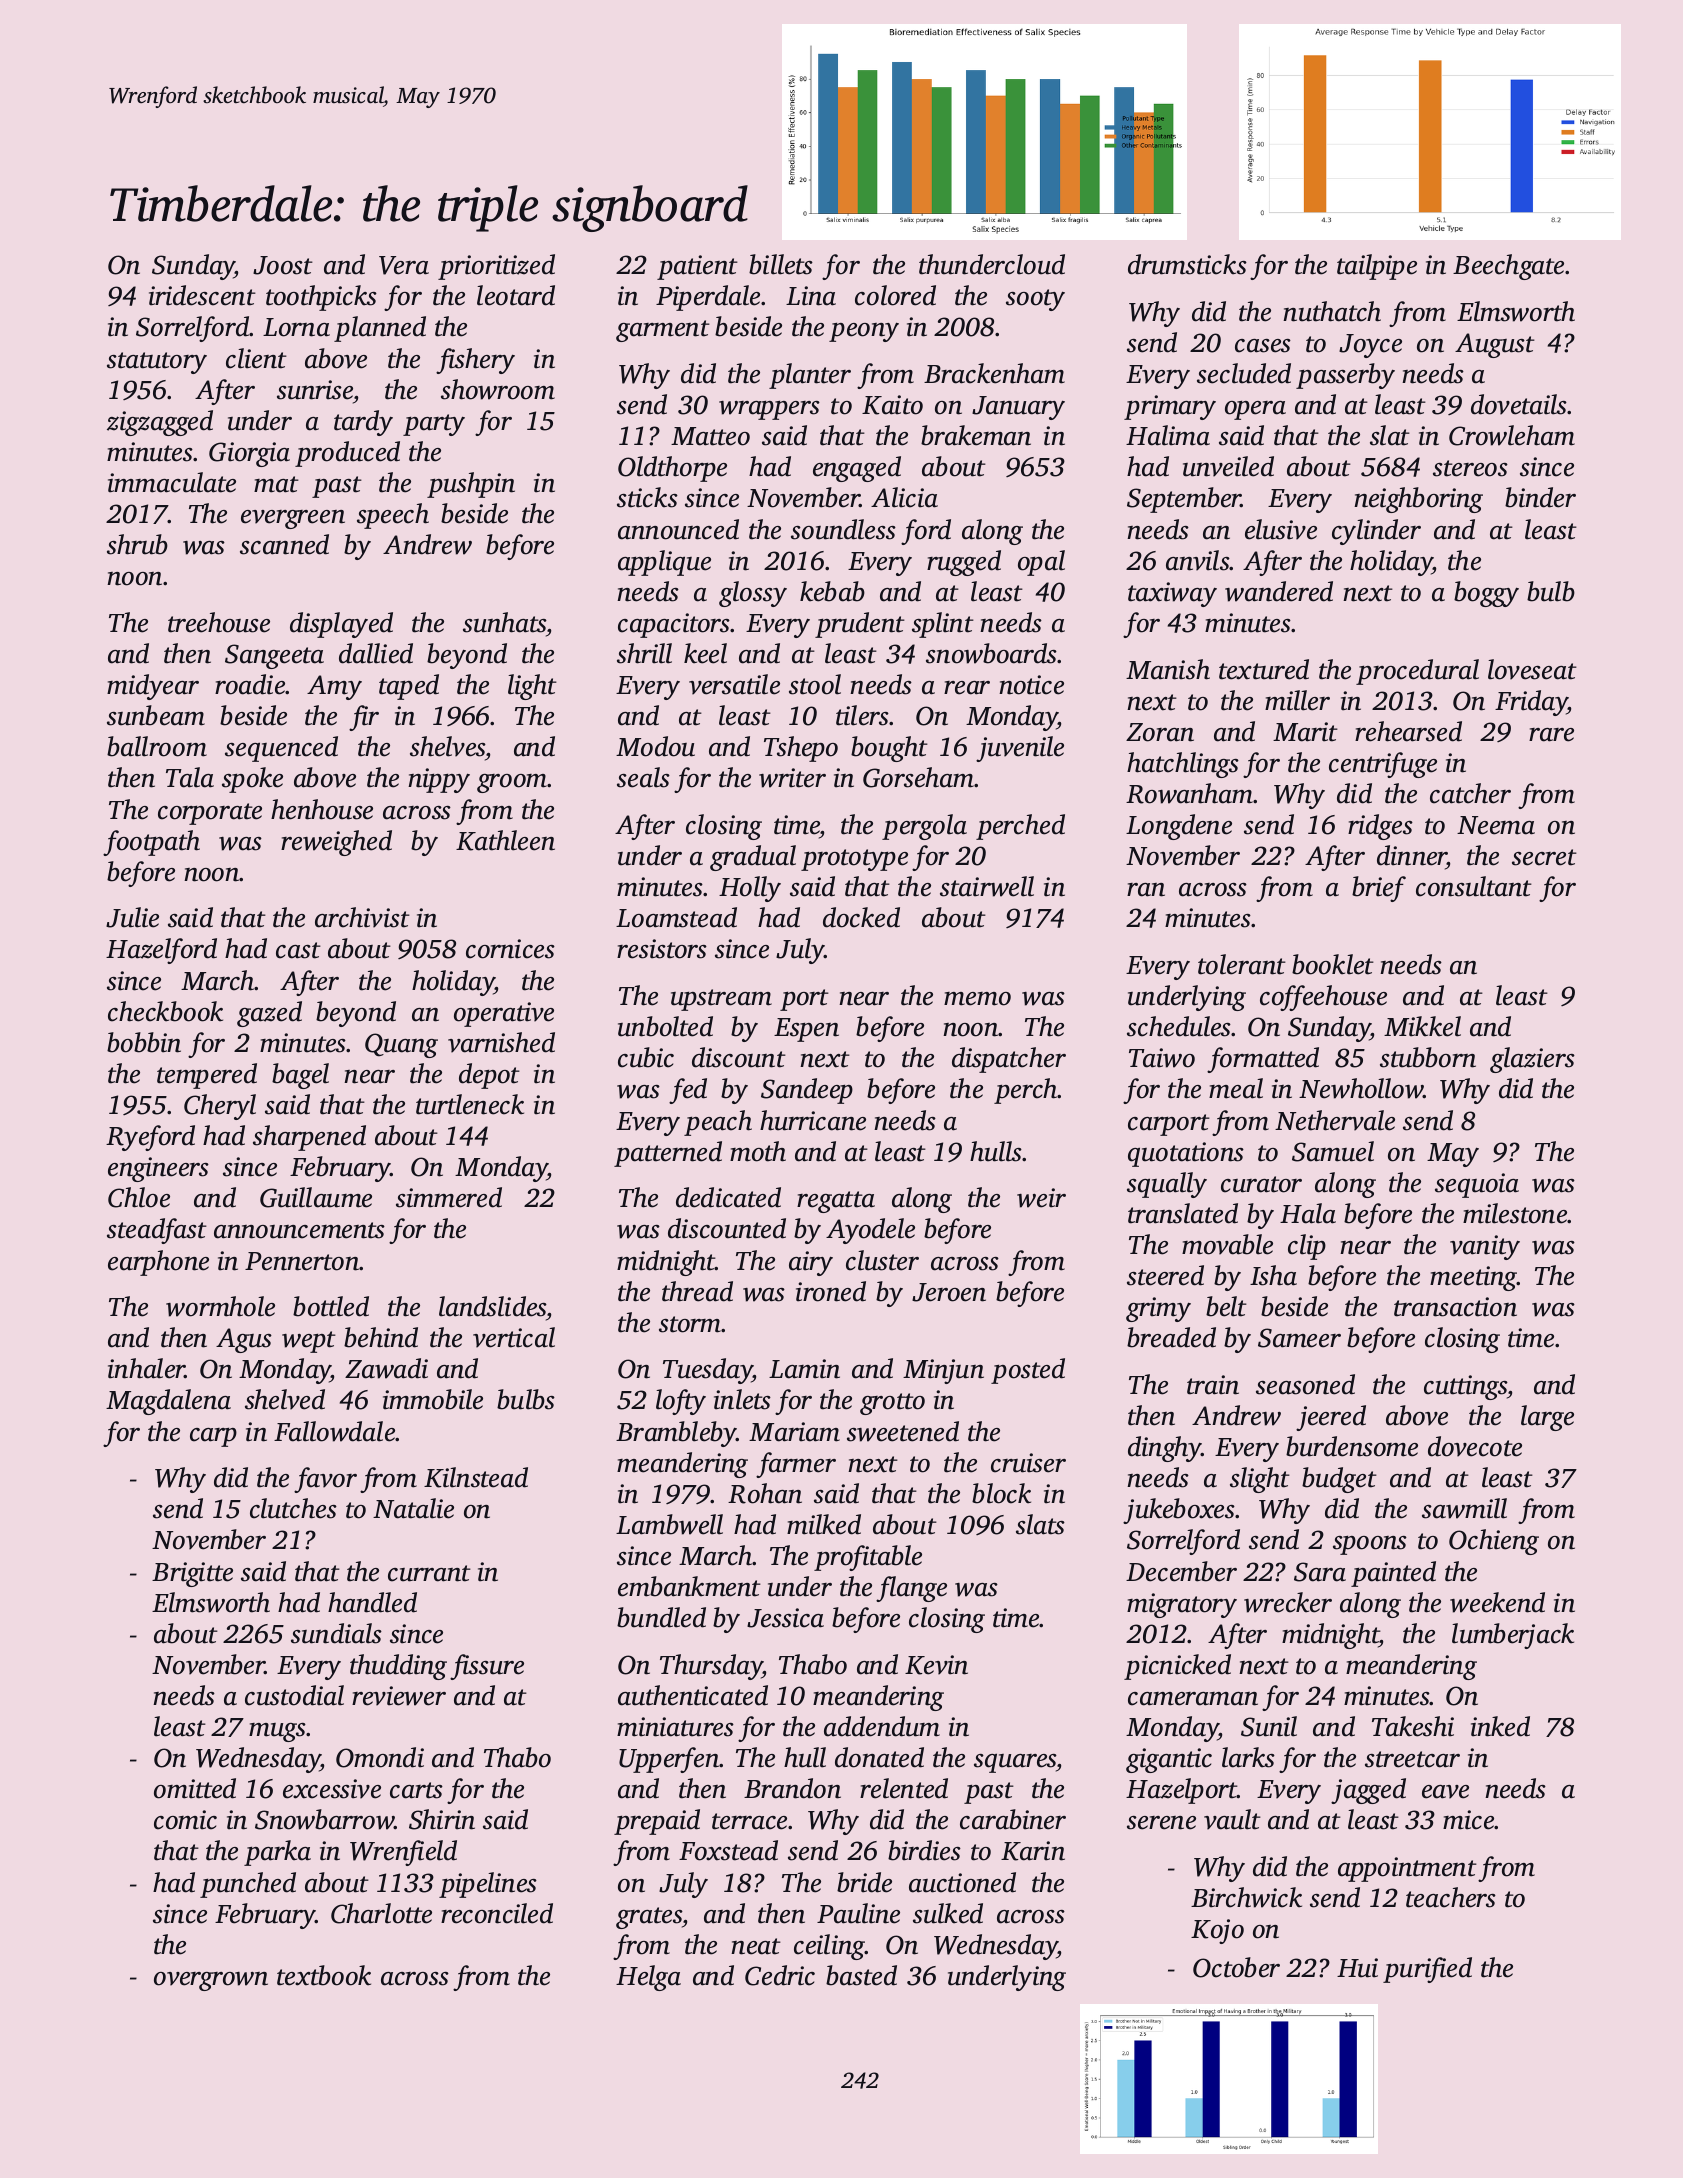  Describe the element at coordinates (409, 687) in the screenshot. I see `taped` at that location.
